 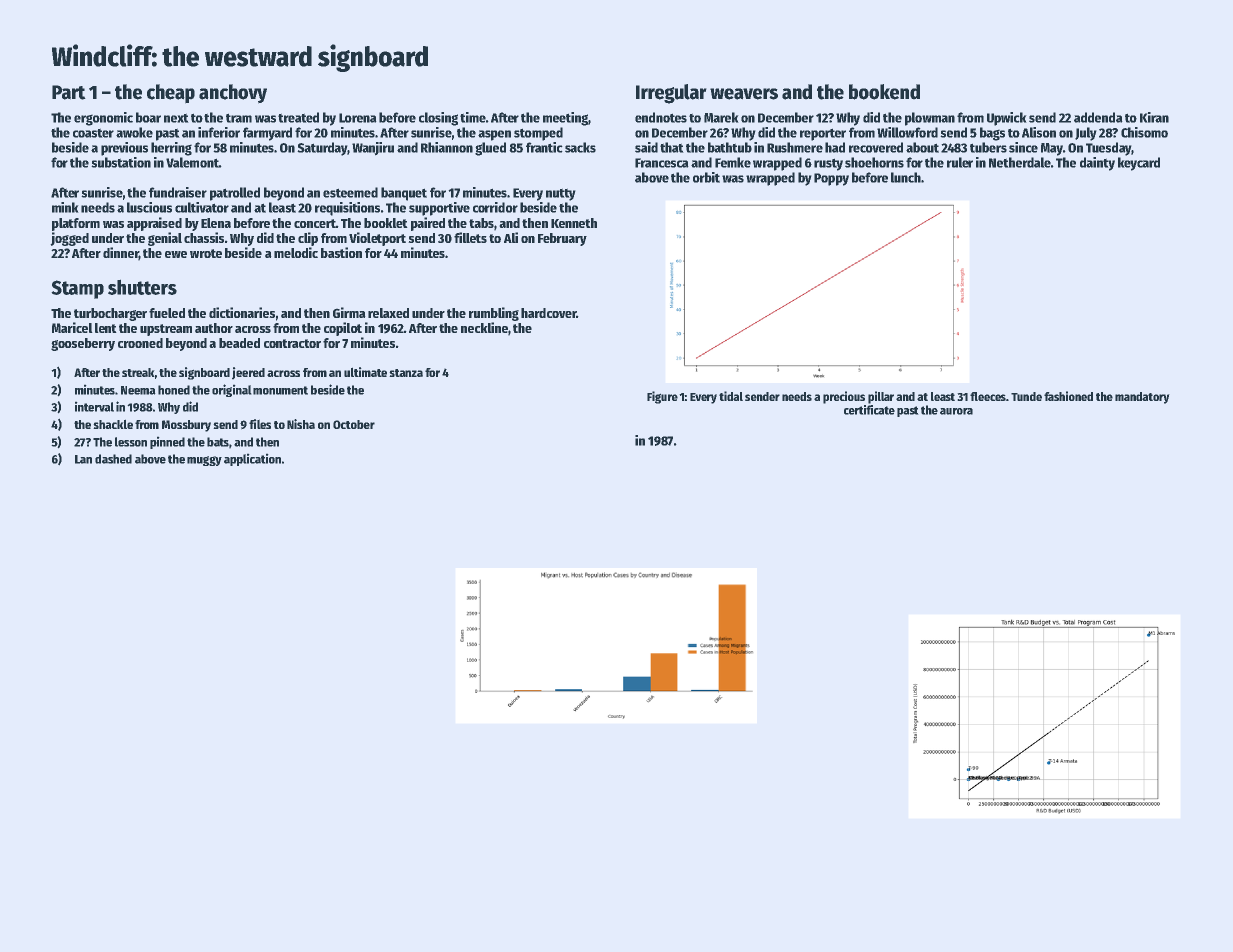 I want to click on Kiran, so click(x=1154, y=117).
